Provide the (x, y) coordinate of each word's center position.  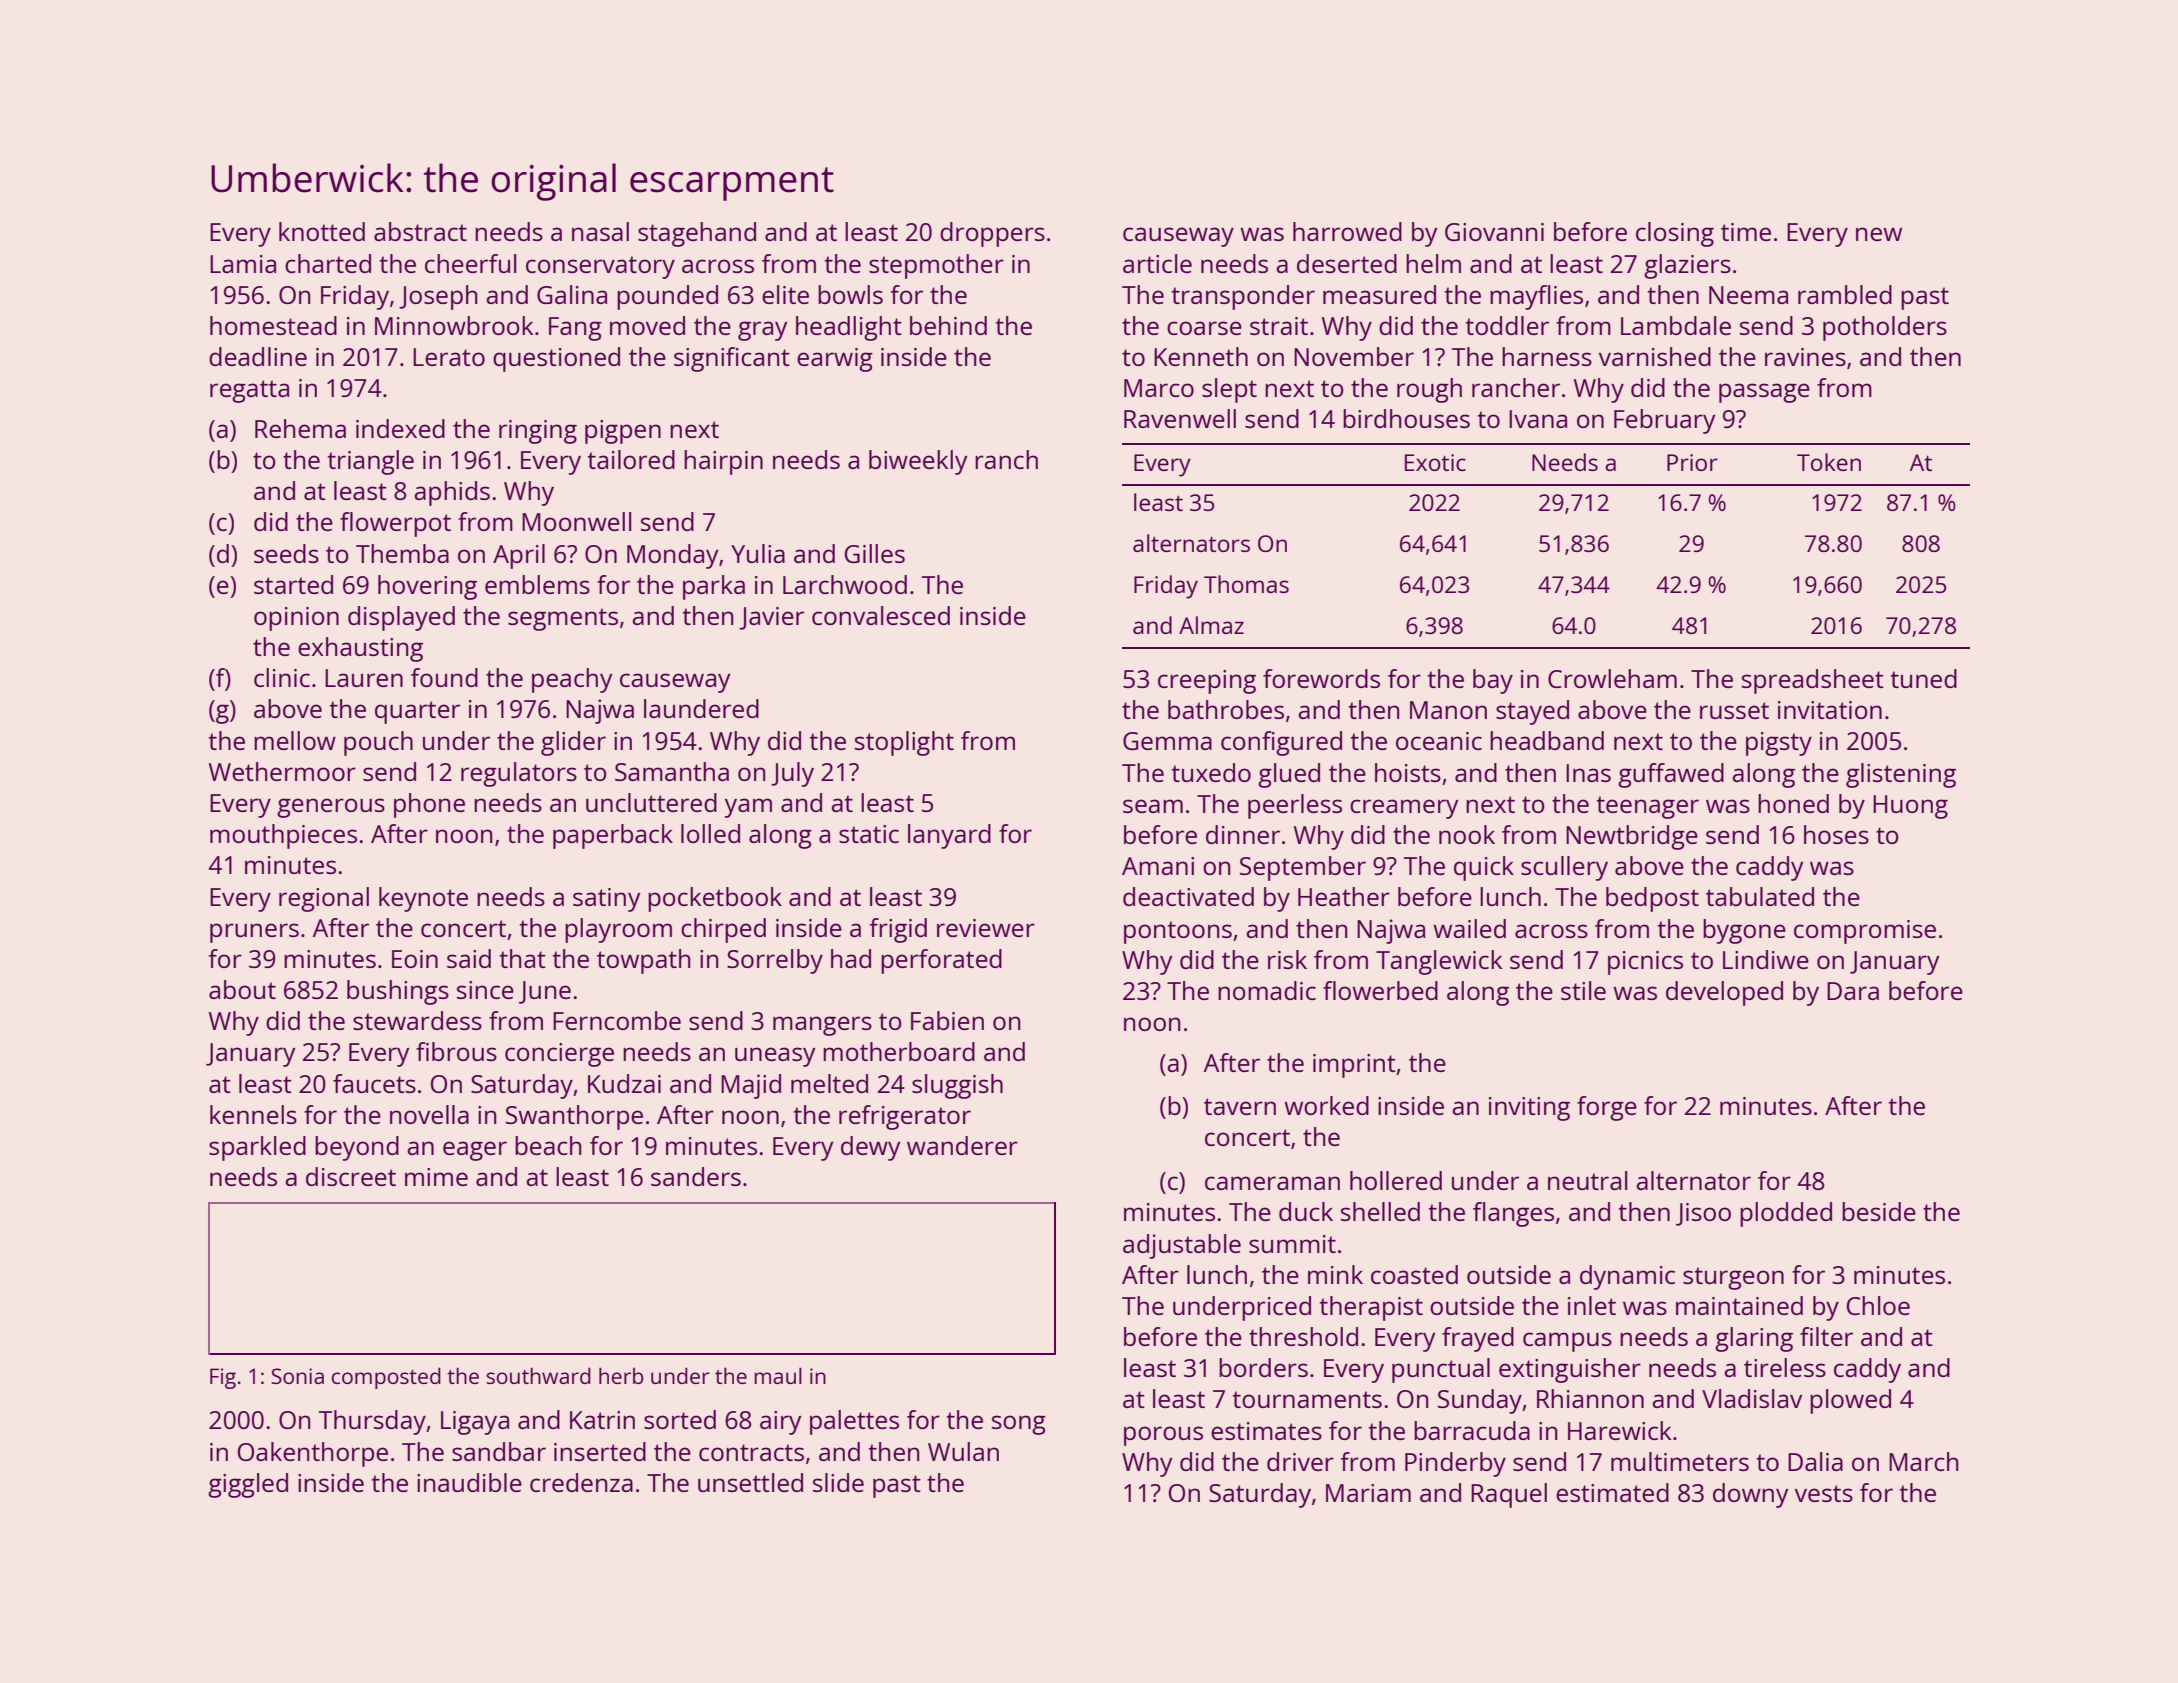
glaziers (1687, 266)
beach (548, 1145)
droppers (992, 234)
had (851, 958)
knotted (322, 231)
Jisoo (1703, 1214)
